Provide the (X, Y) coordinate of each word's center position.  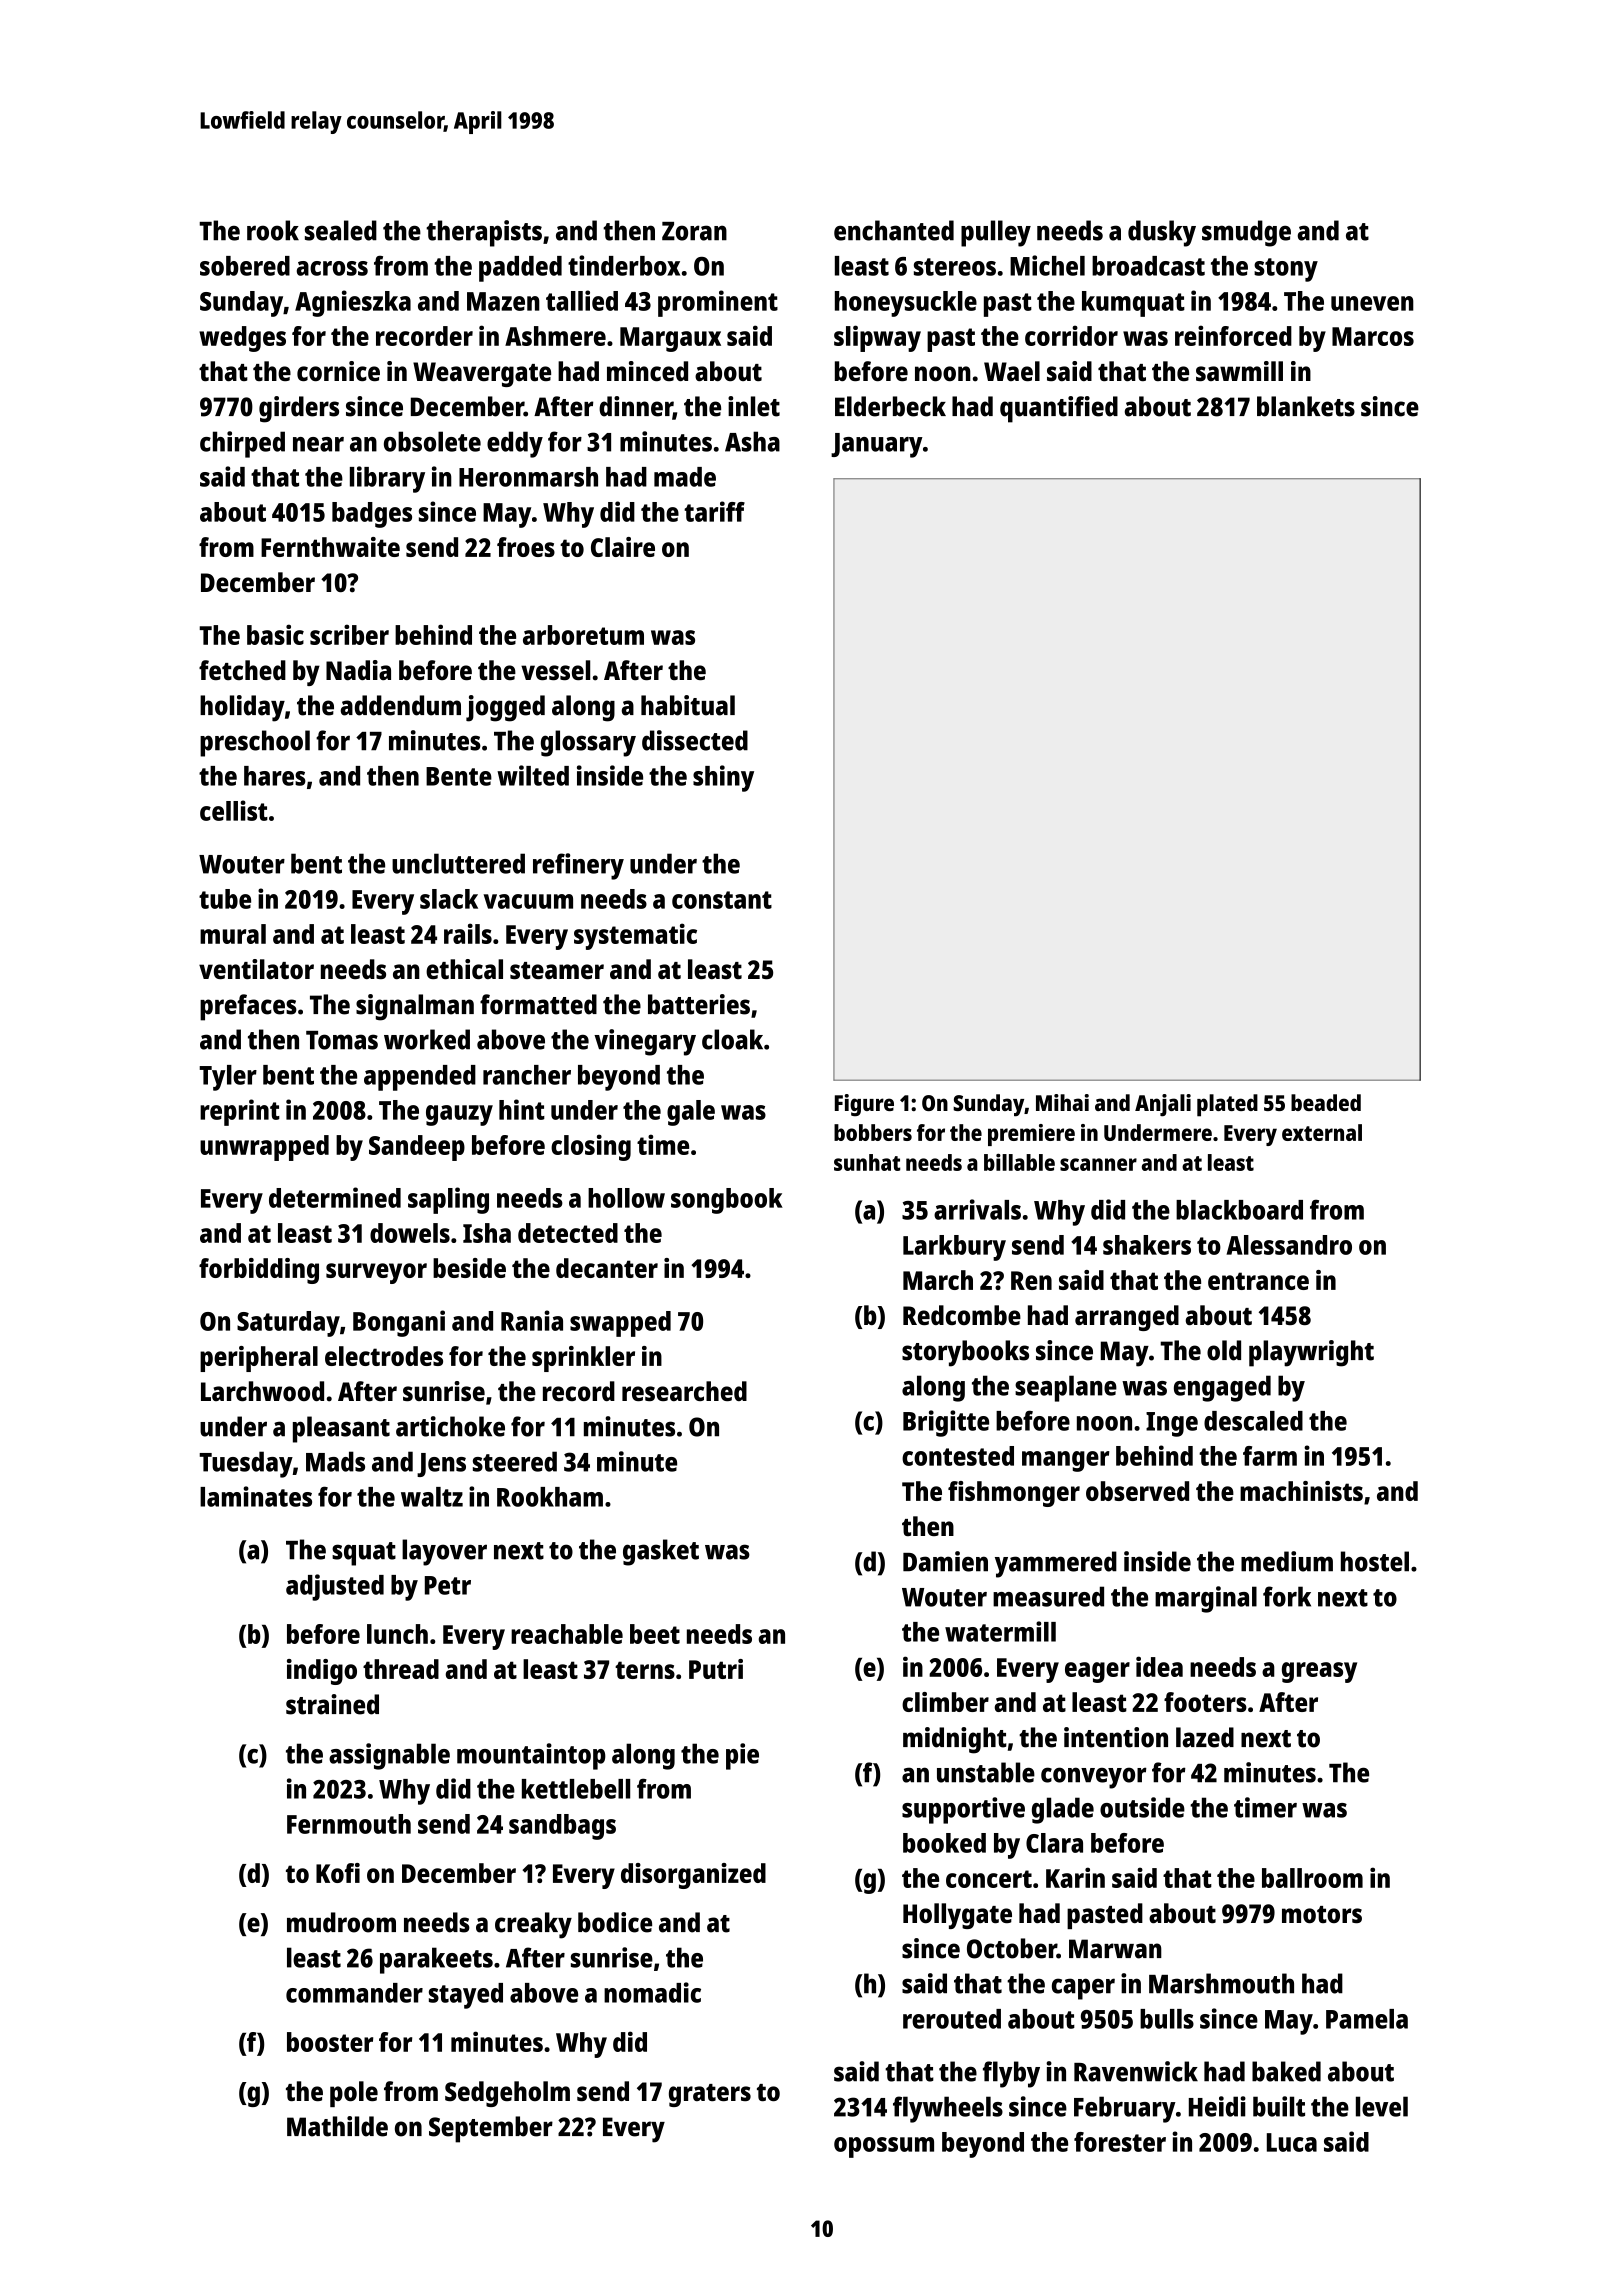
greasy (1319, 1672)
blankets (1306, 406)
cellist (234, 810)
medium (1287, 1561)
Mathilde (337, 2126)
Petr (448, 1585)
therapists (484, 233)
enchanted (894, 230)
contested (958, 1456)
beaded (1326, 1102)
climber (945, 1702)
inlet (754, 406)
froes (526, 547)
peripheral (259, 1359)
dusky (1162, 233)
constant (722, 900)
